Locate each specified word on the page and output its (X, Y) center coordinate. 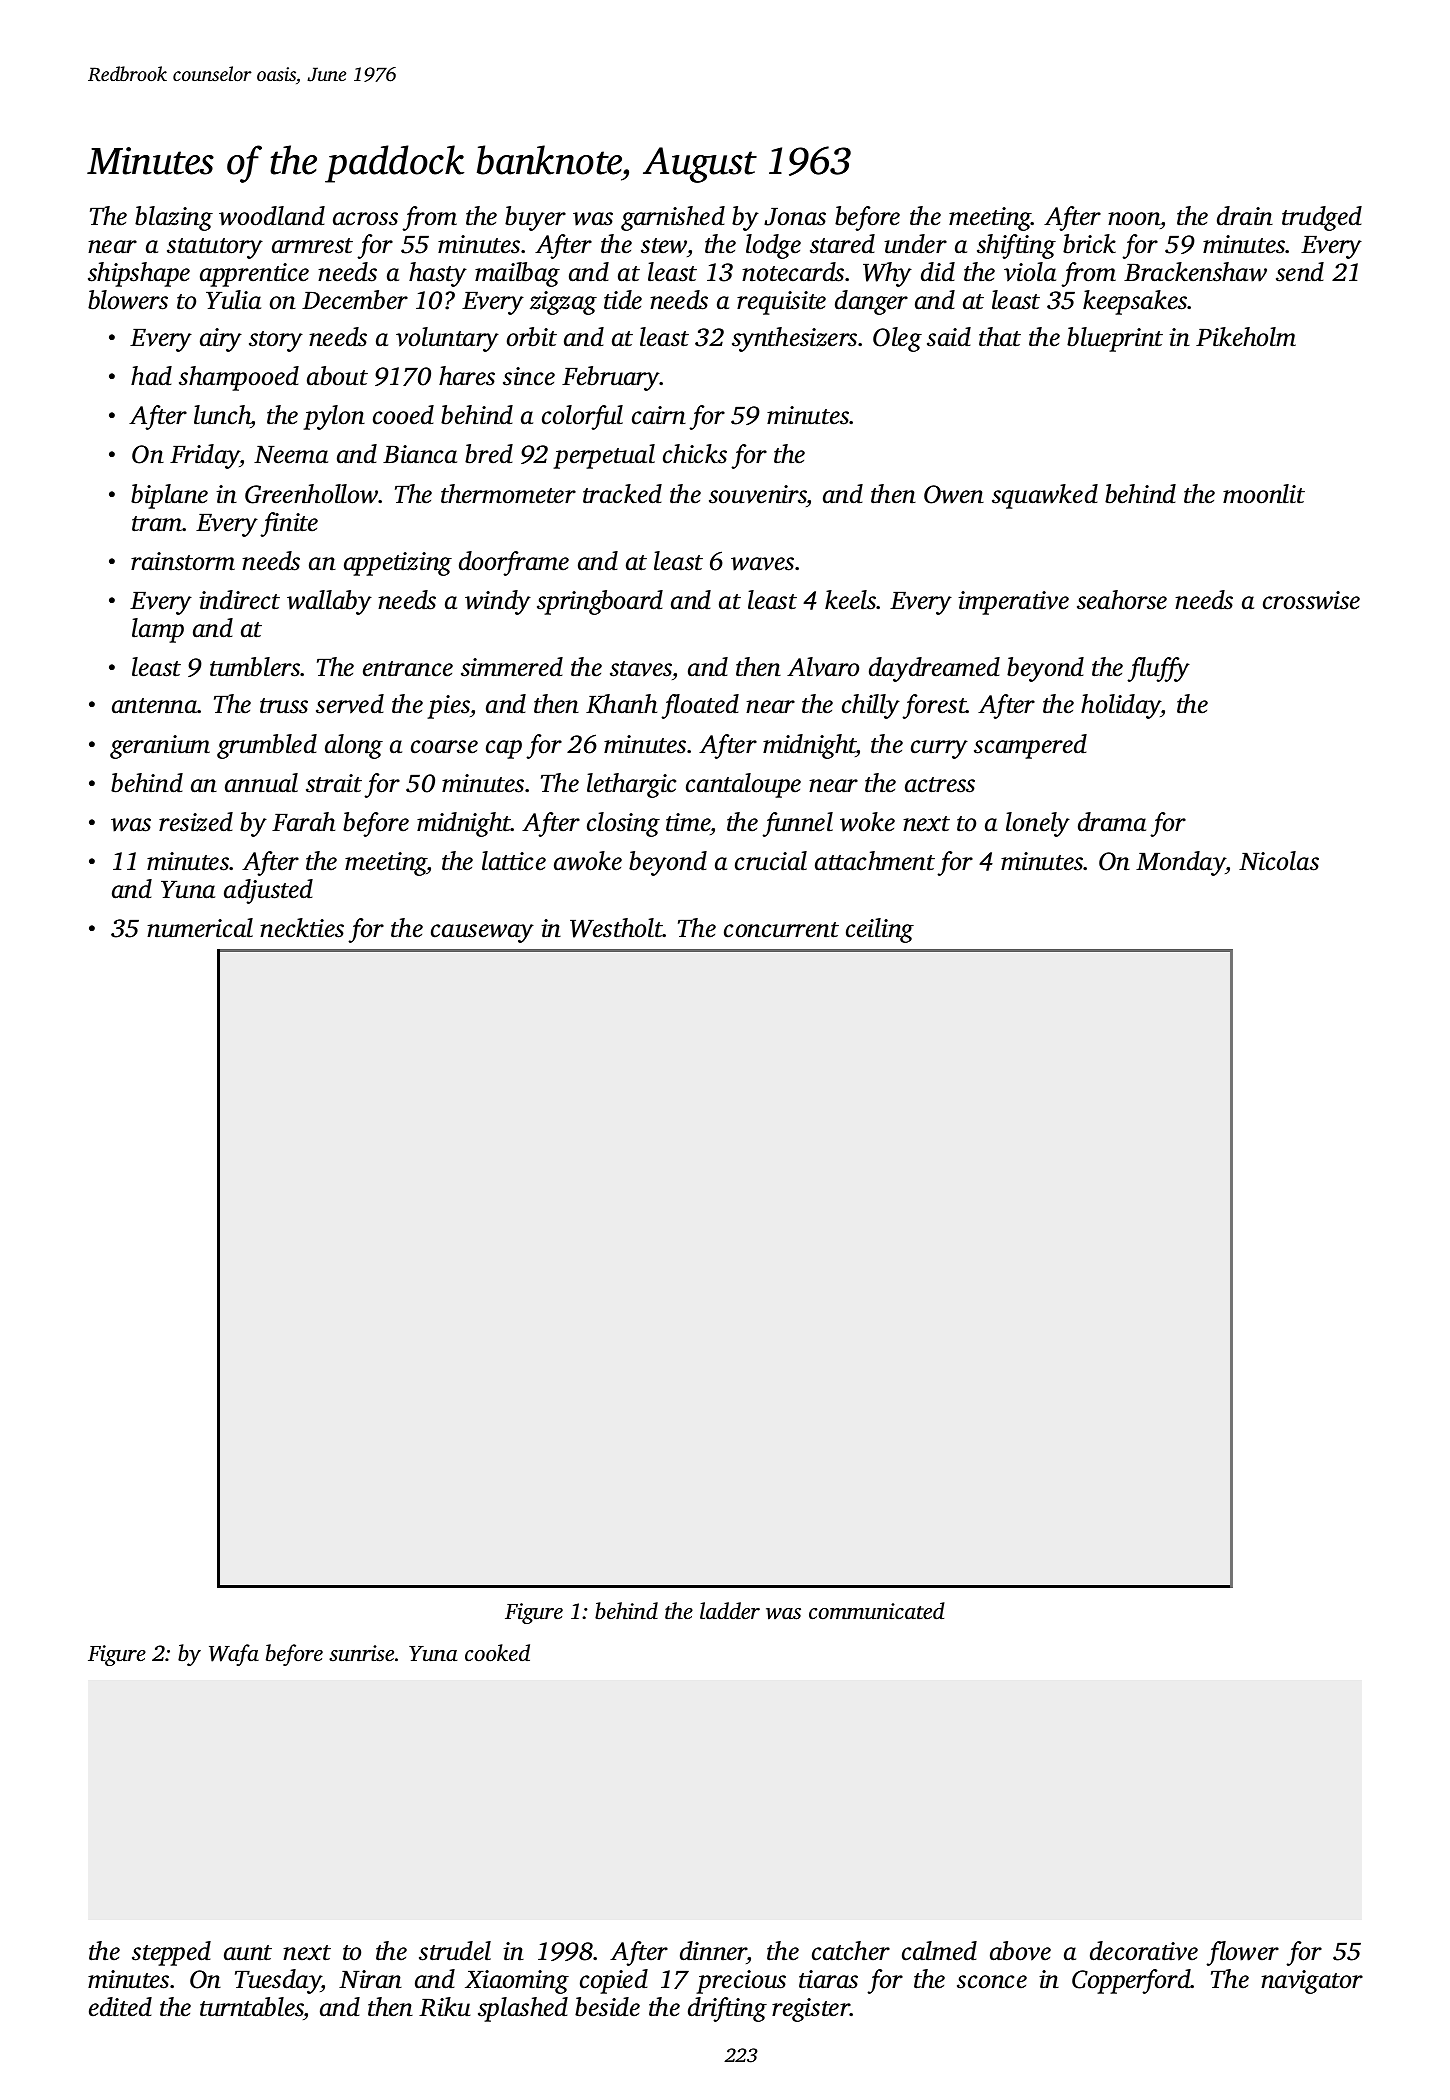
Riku (444, 2007)
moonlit (1264, 494)
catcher (851, 1951)
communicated (877, 1611)
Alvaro (823, 667)
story (276, 341)
